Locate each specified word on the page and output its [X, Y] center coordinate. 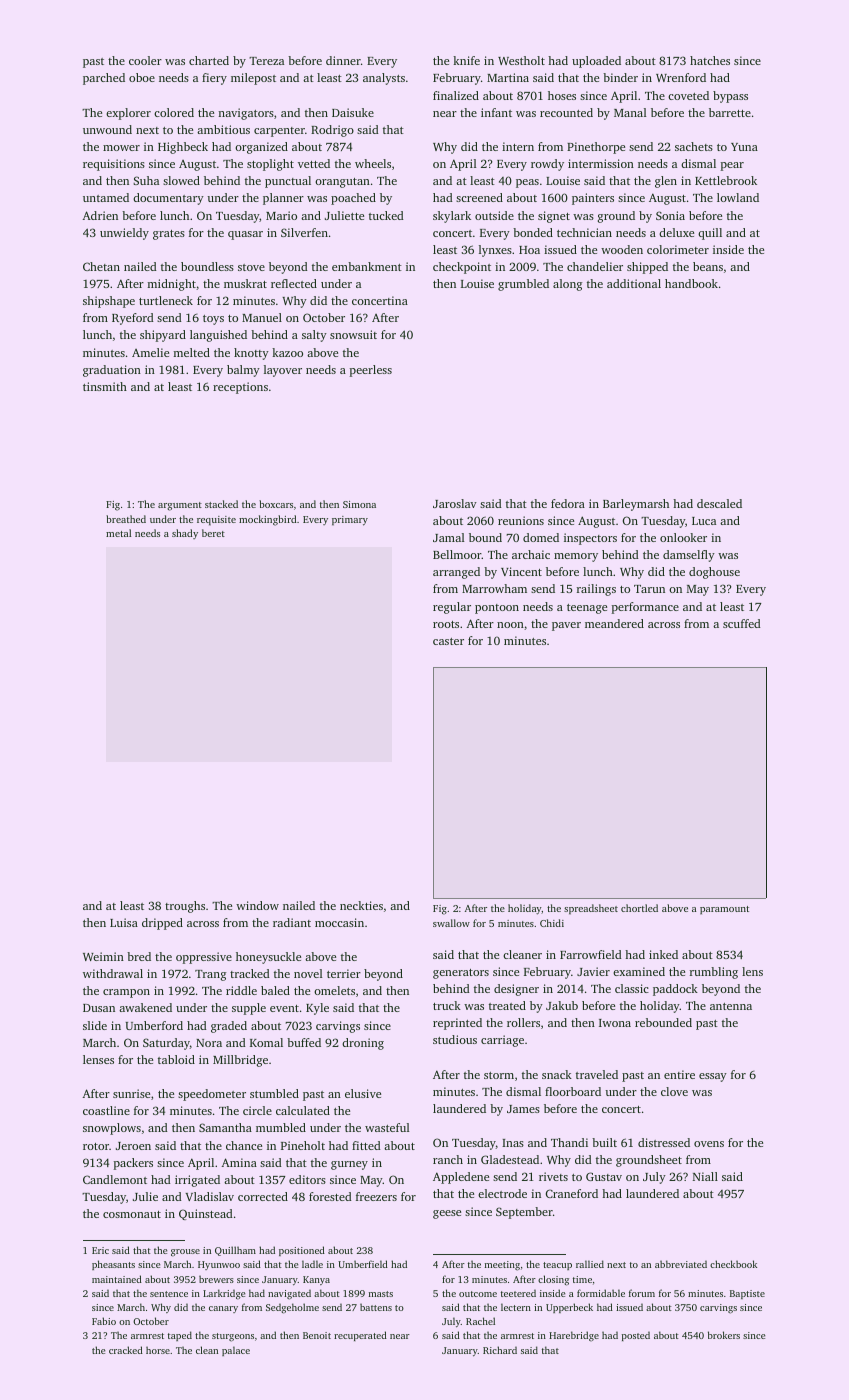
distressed [664, 1142]
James [523, 1109]
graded [229, 1027]
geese [447, 1214]
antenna [731, 1006]
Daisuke [353, 112]
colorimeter [678, 249]
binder [620, 77]
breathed [126, 519]
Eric [100, 1250]
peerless [371, 371]
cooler [145, 60]
